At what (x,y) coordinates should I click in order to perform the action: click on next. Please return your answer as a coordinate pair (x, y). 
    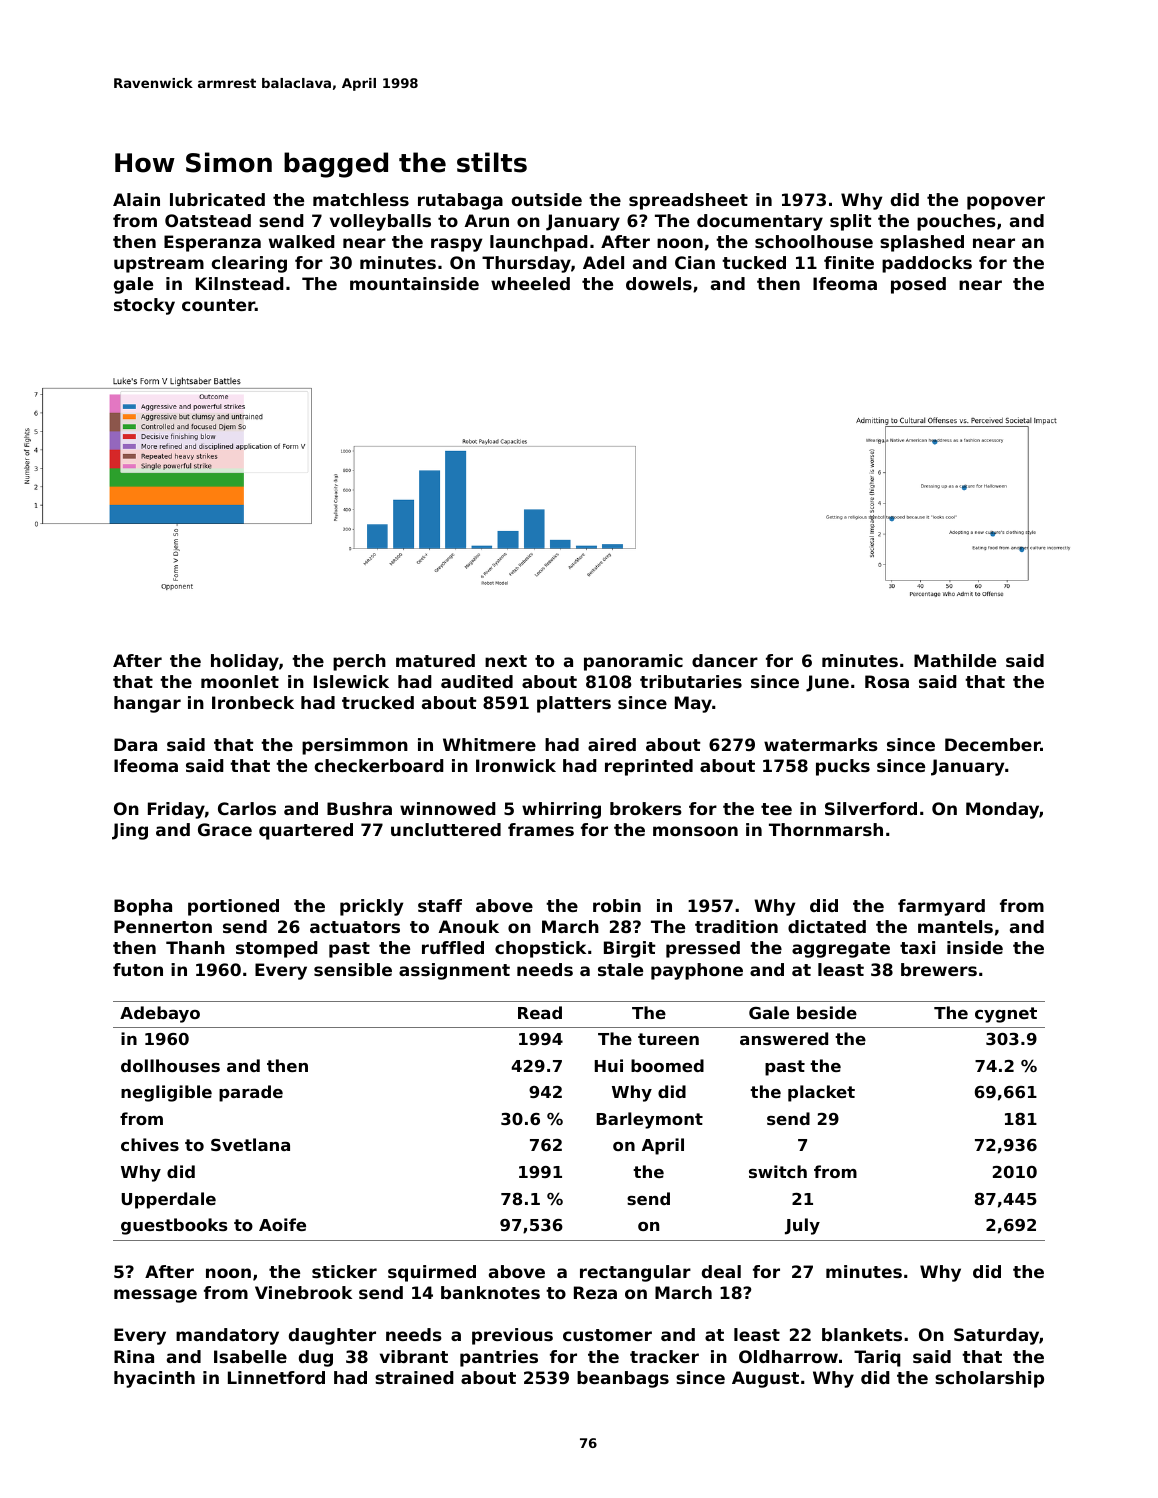
    Looking at the image, I should click on (506, 661).
